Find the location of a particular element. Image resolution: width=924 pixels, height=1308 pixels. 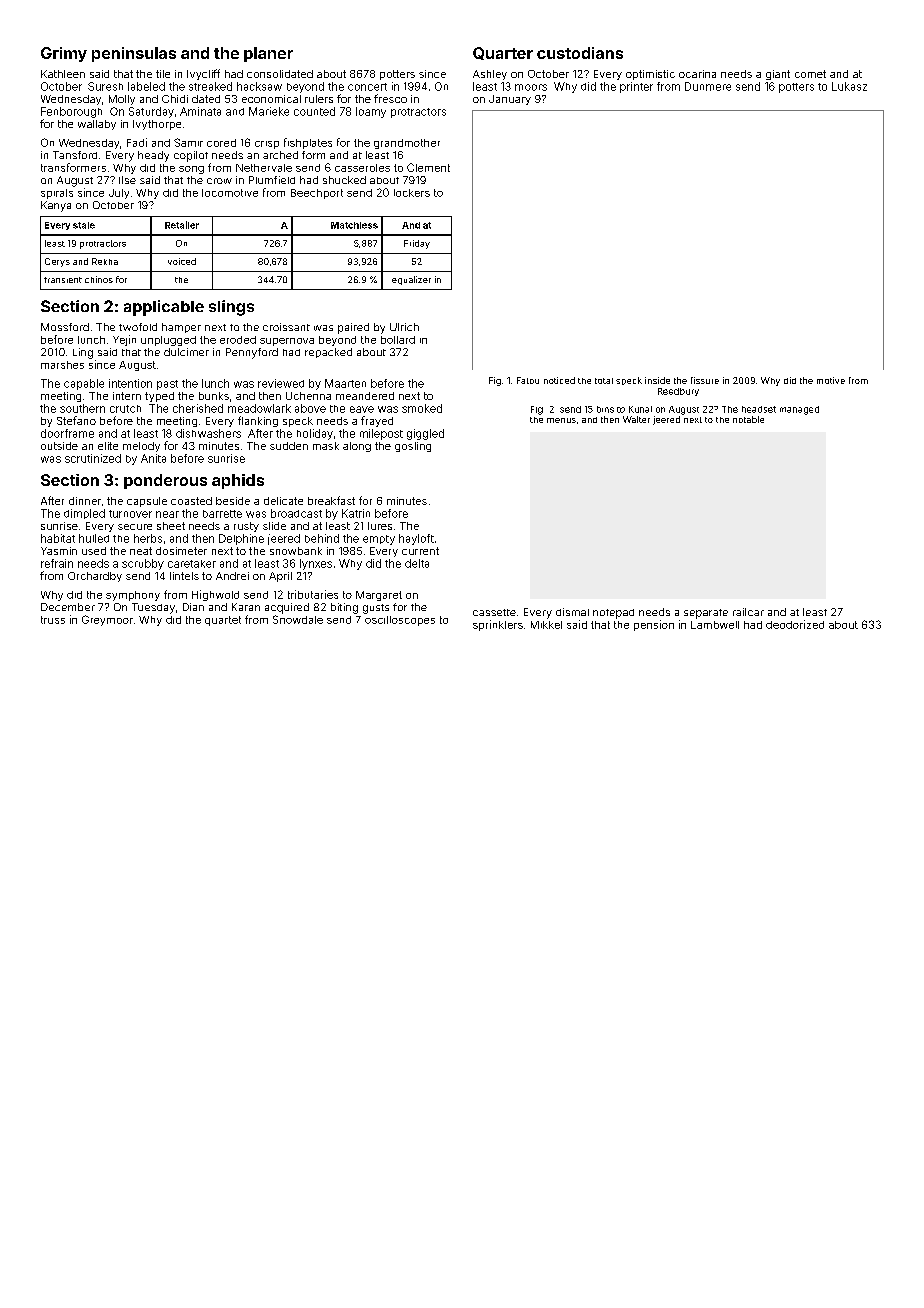

Mikkel is located at coordinates (546, 625).
